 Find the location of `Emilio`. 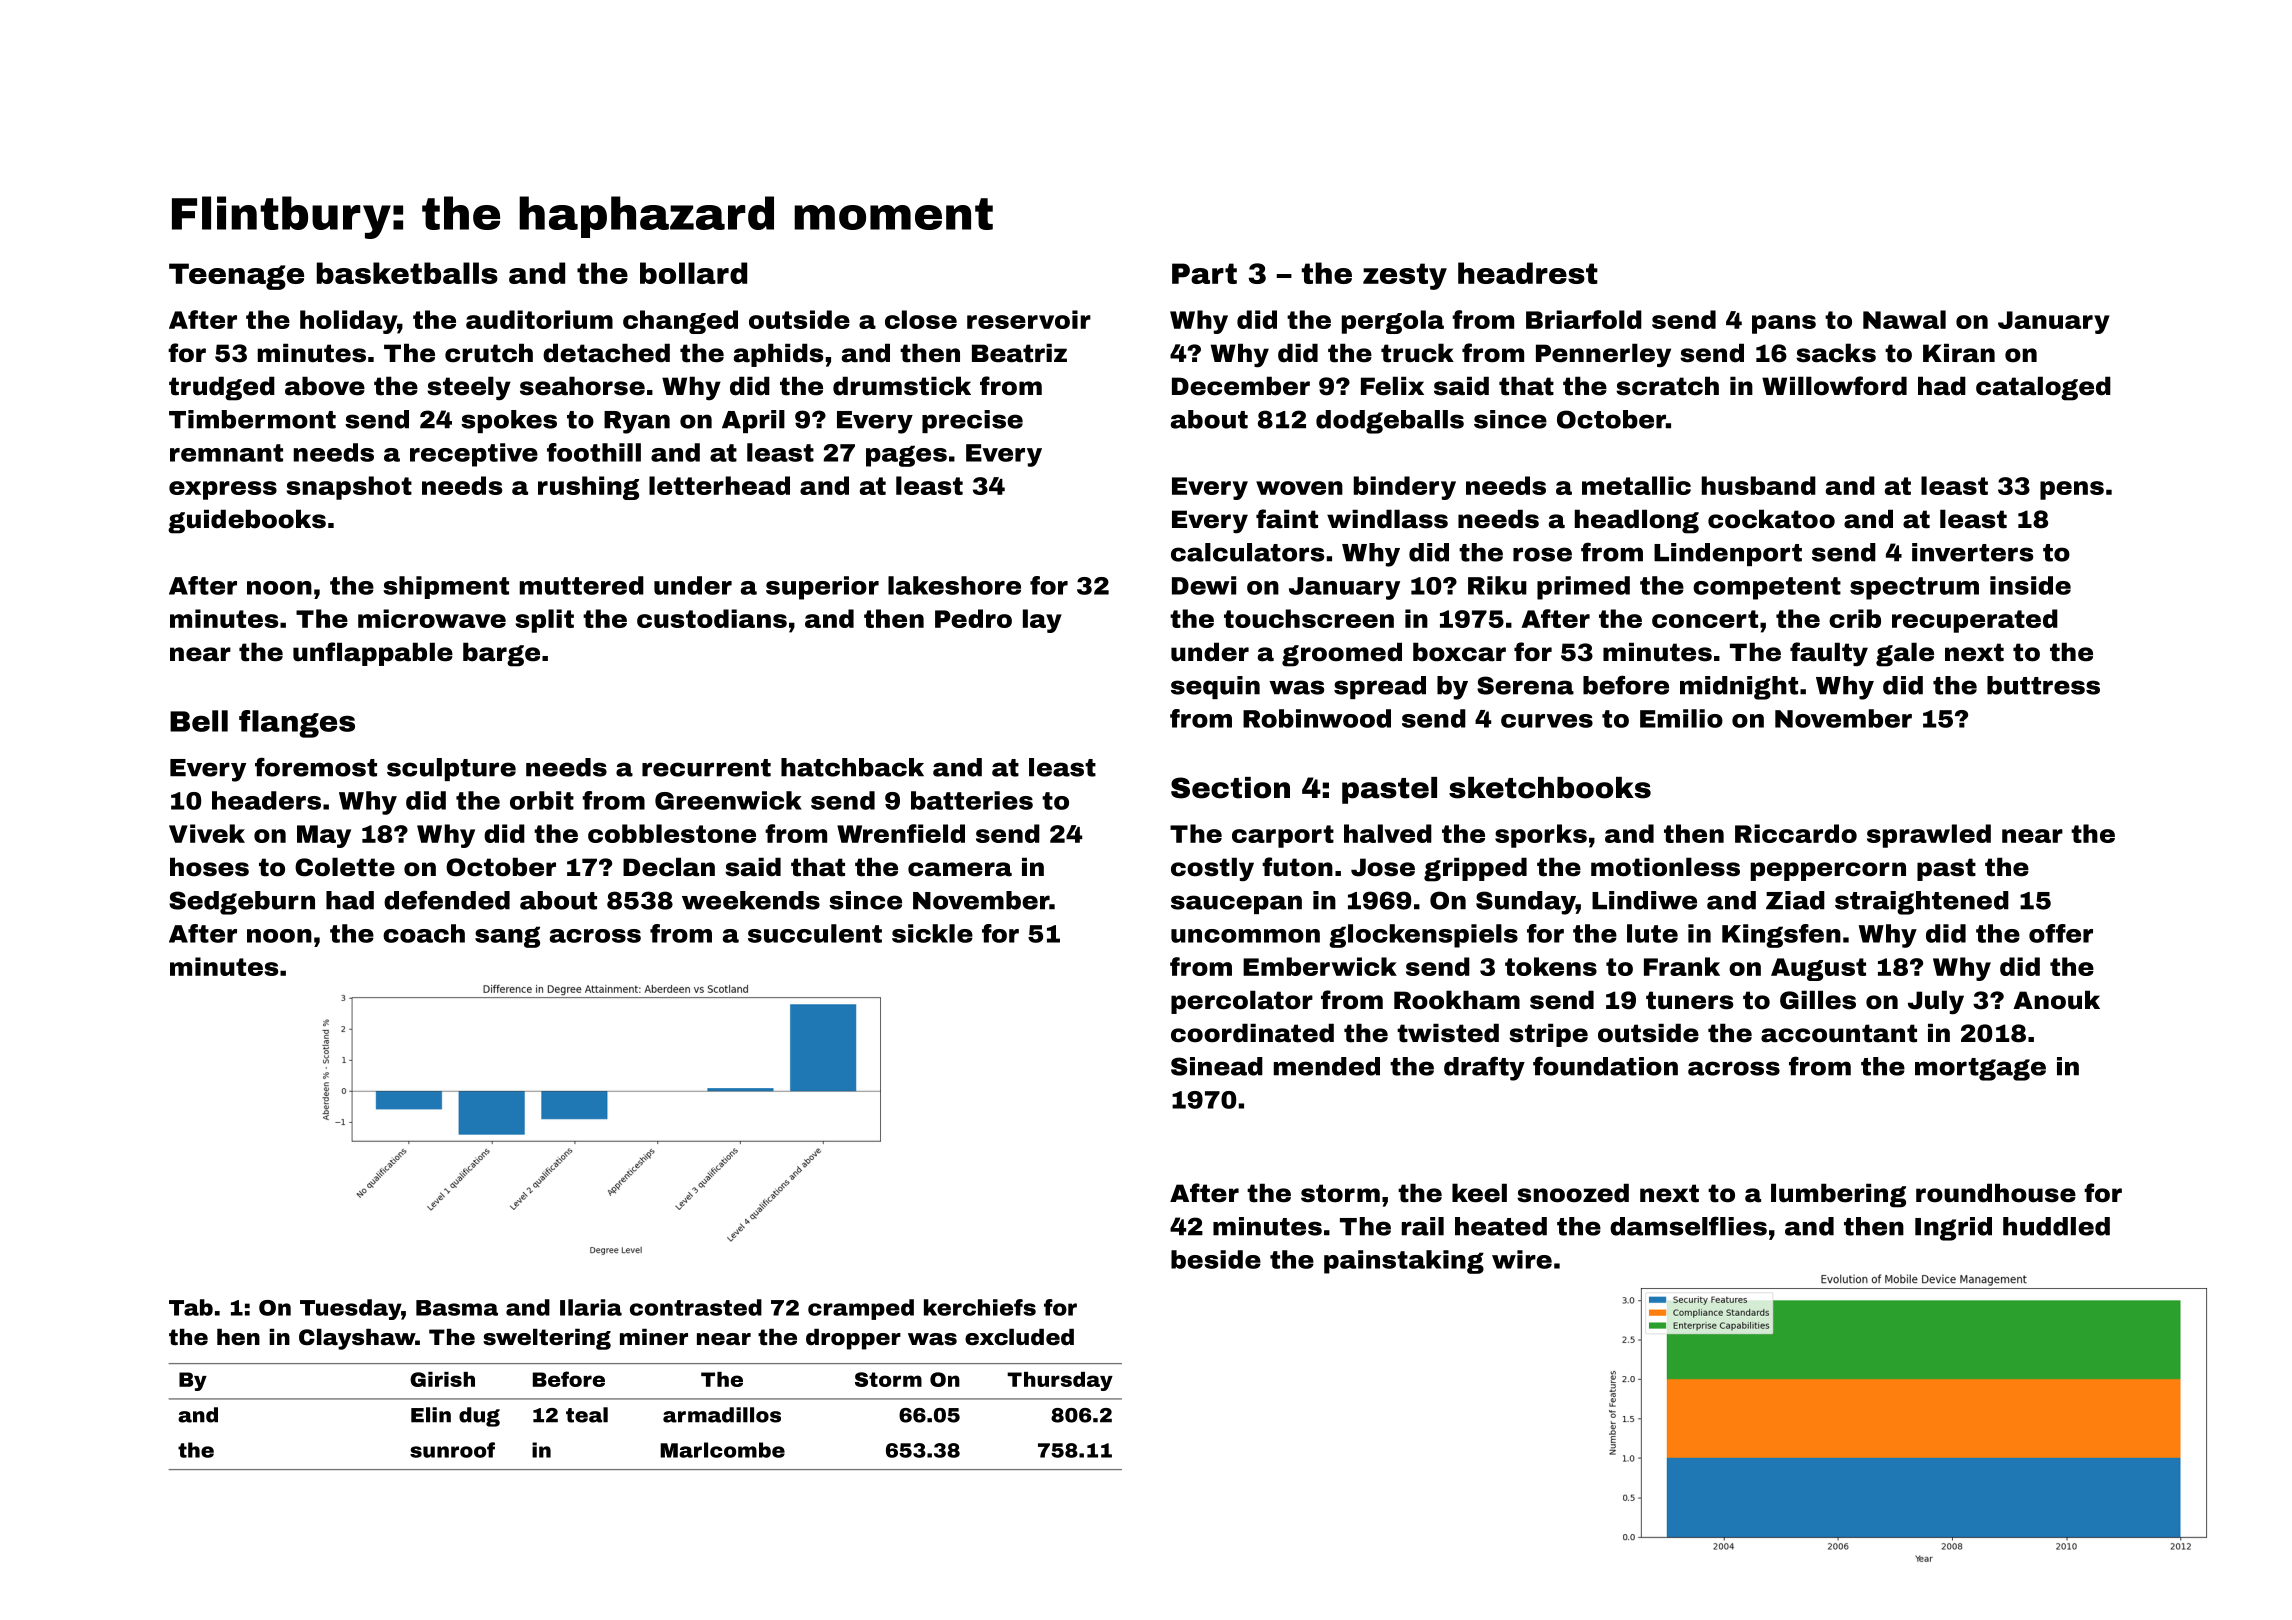

Emilio is located at coordinates (1681, 718).
